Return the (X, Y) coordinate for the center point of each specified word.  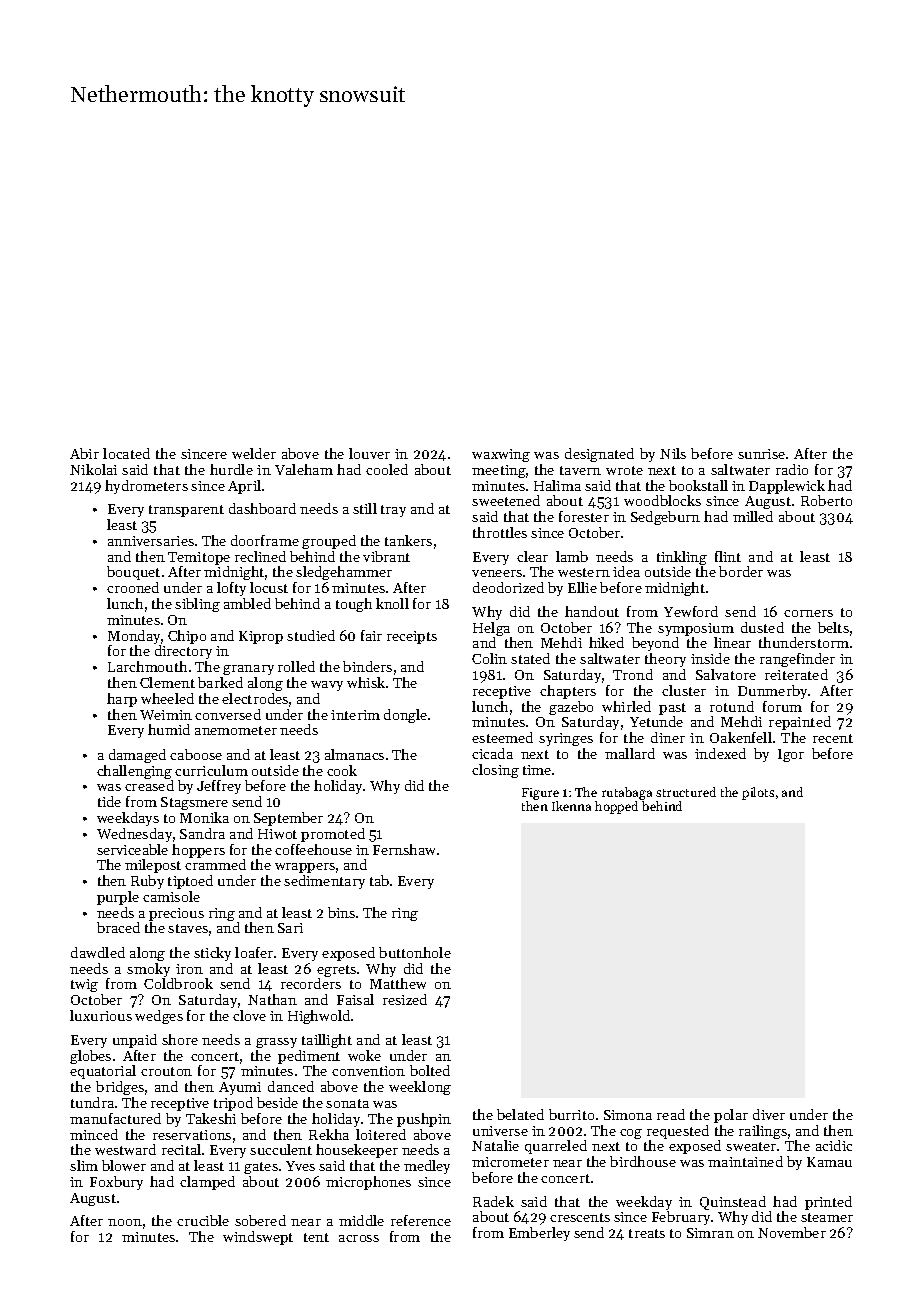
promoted (333, 835)
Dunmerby (772, 692)
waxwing (501, 455)
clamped (207, 1183)
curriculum (211, 770)
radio (792, 469)
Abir (84, 453)
